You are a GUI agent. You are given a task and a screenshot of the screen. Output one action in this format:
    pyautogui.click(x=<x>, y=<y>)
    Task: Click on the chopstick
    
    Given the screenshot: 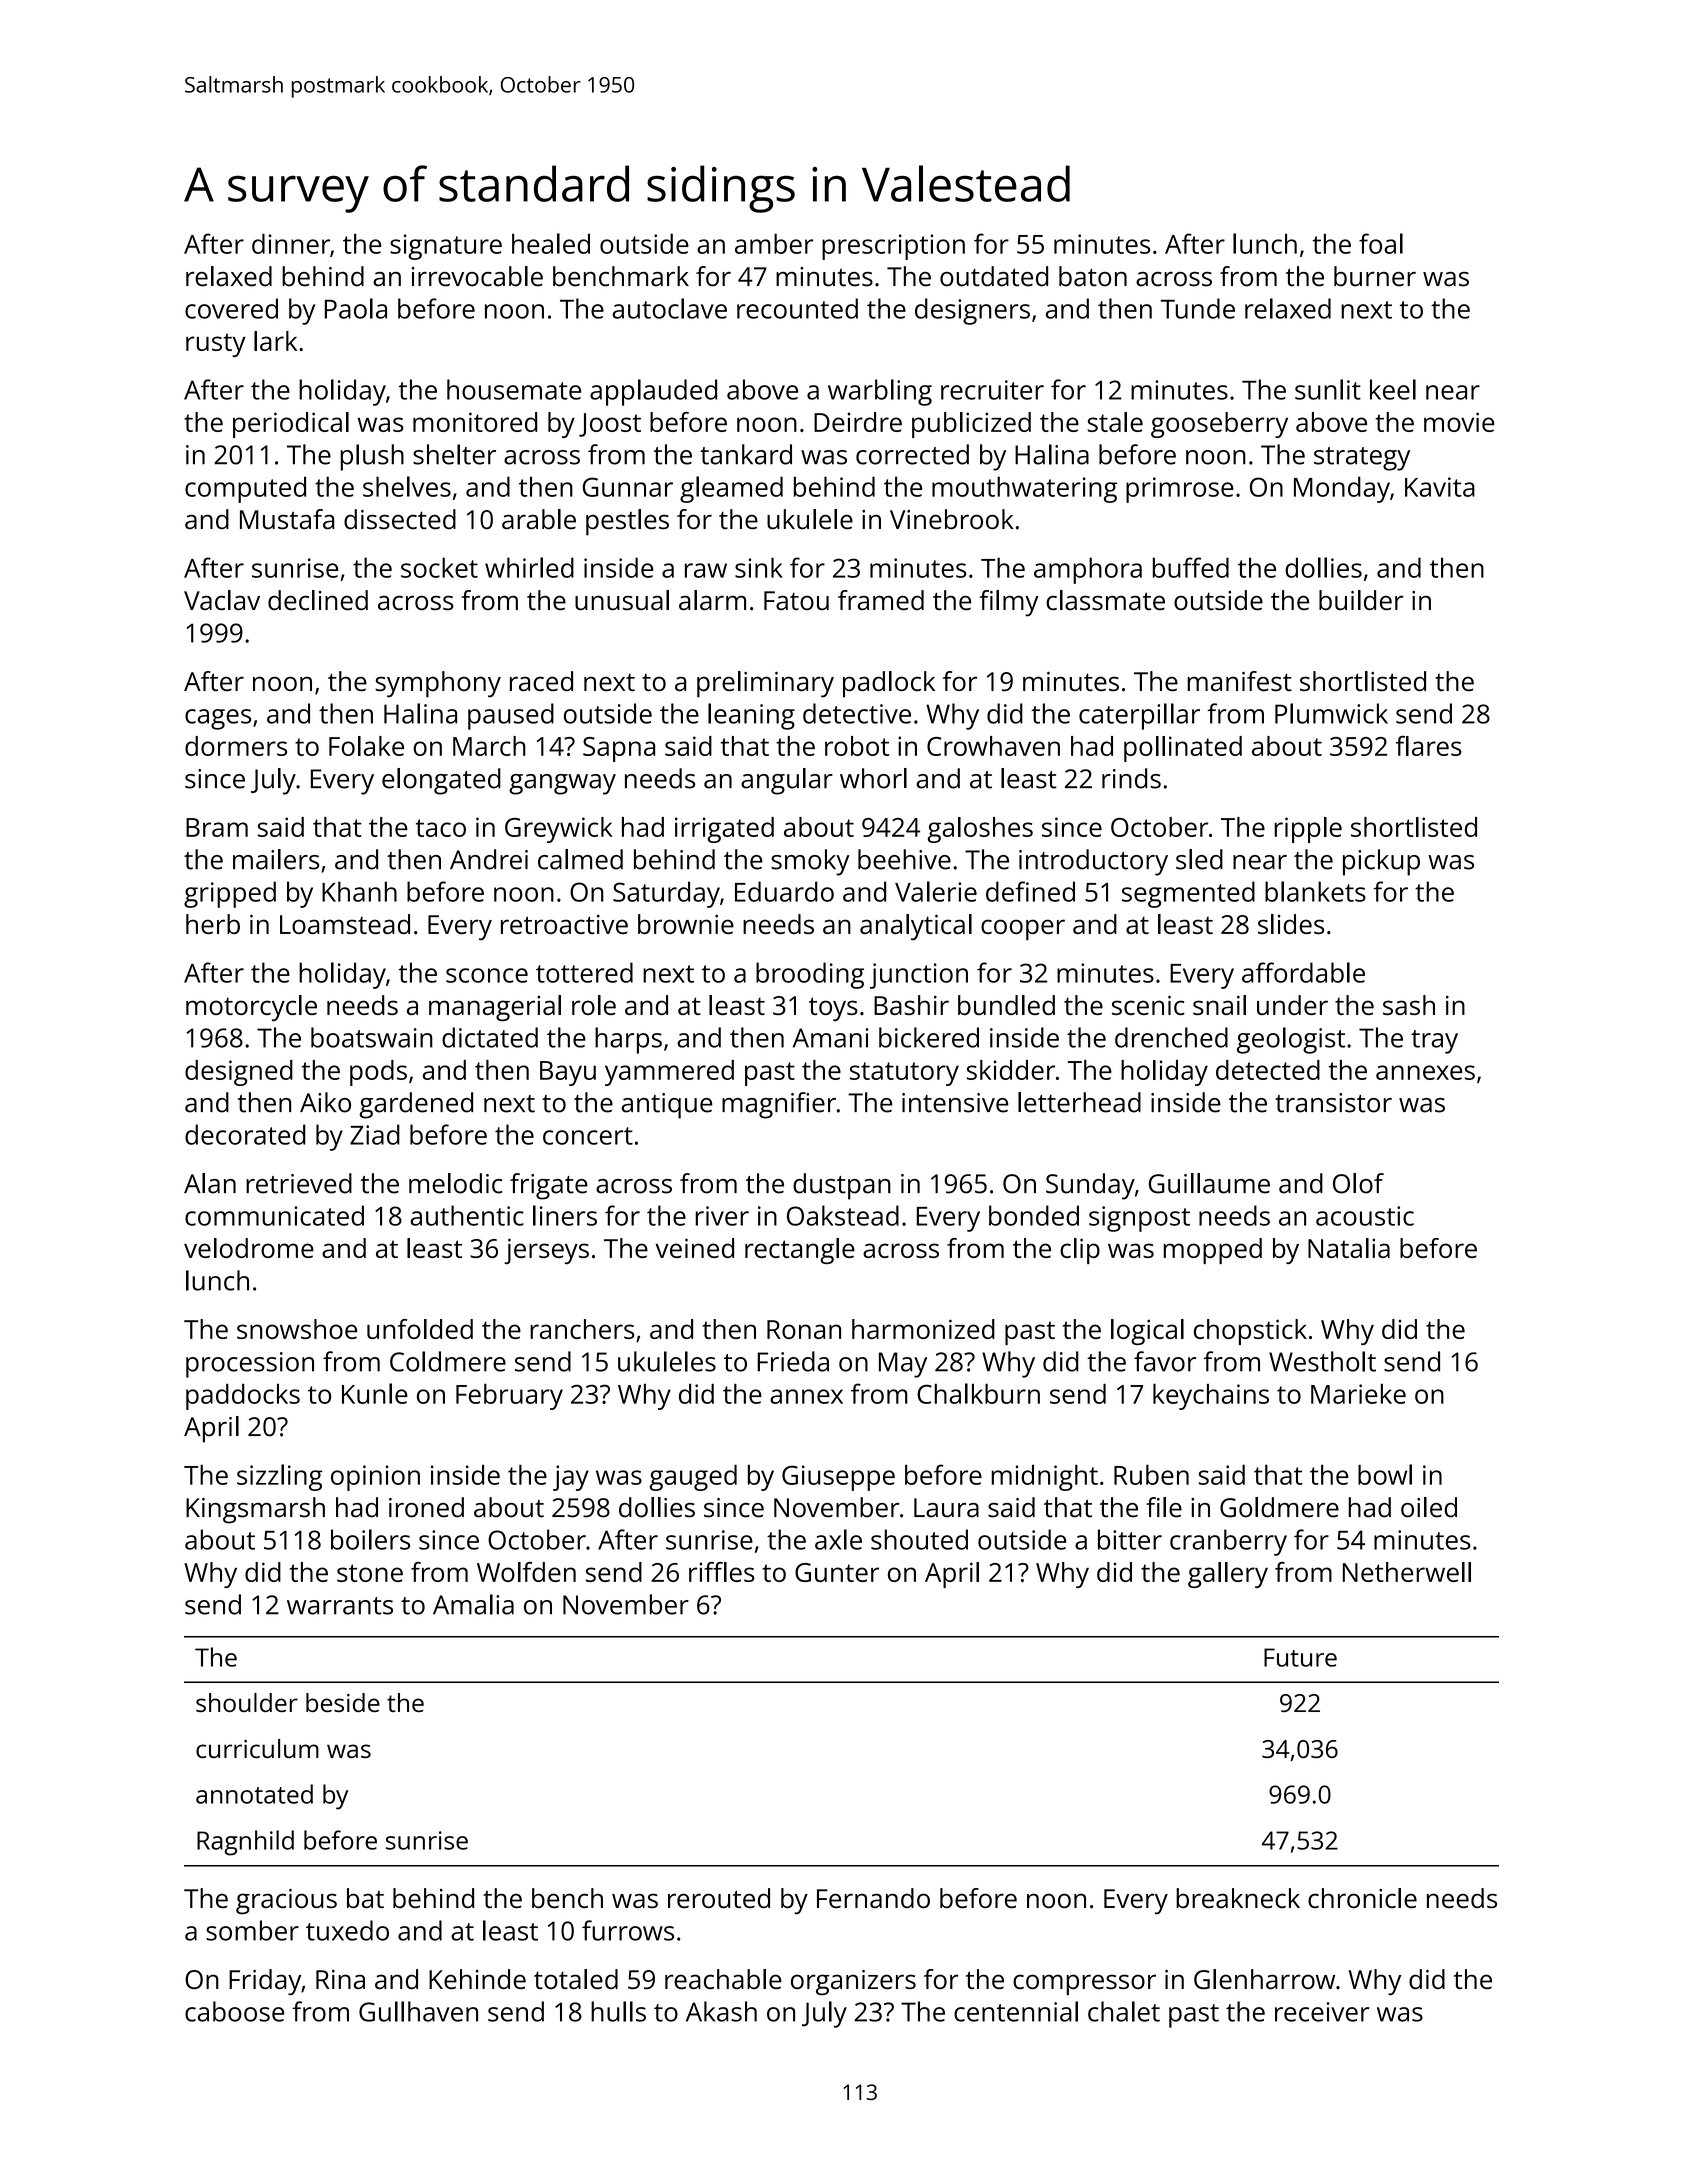 What is the action you would take?
    pyautogui.click(x=1250, y=1332)
